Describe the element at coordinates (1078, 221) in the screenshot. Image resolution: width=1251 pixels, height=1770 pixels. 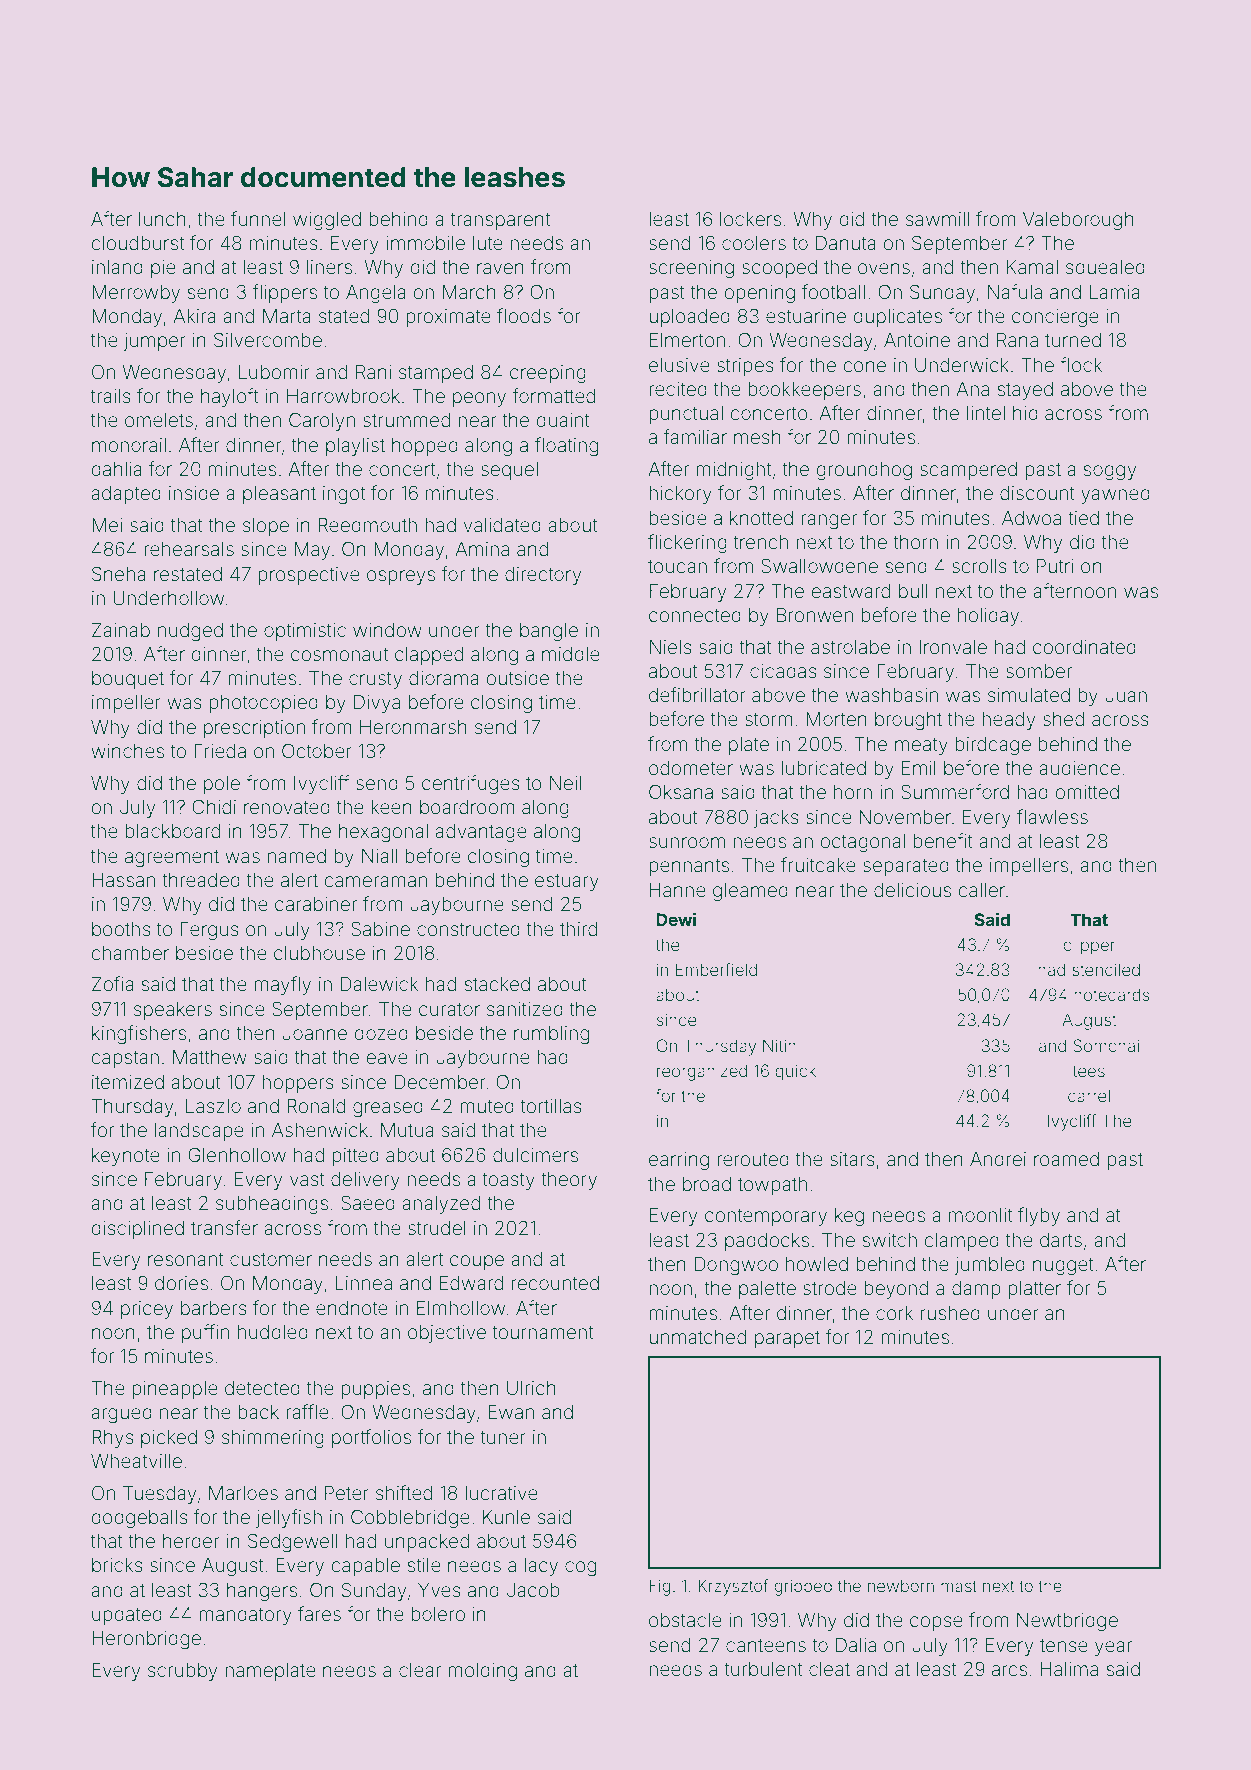
I see `Valeborough` at that location.
